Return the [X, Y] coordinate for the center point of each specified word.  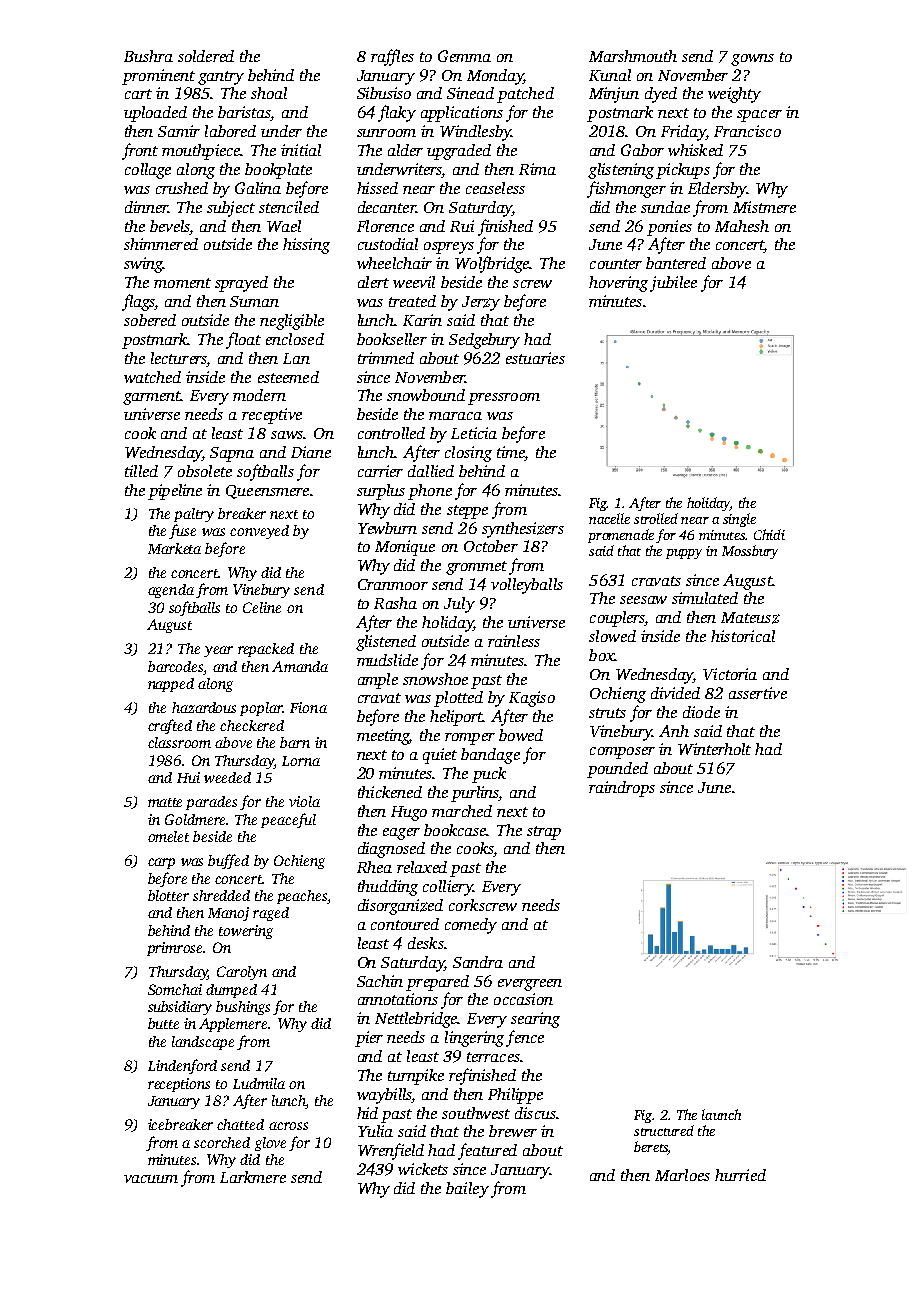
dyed [661, 95]
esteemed [288, 377]
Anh [674, 731]
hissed [377, 188]
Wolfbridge [492, 264]
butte [163, 1023]
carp [161, 863]
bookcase [455, 830]
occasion [523, 999]
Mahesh [742, 226]
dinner [146, 207]
